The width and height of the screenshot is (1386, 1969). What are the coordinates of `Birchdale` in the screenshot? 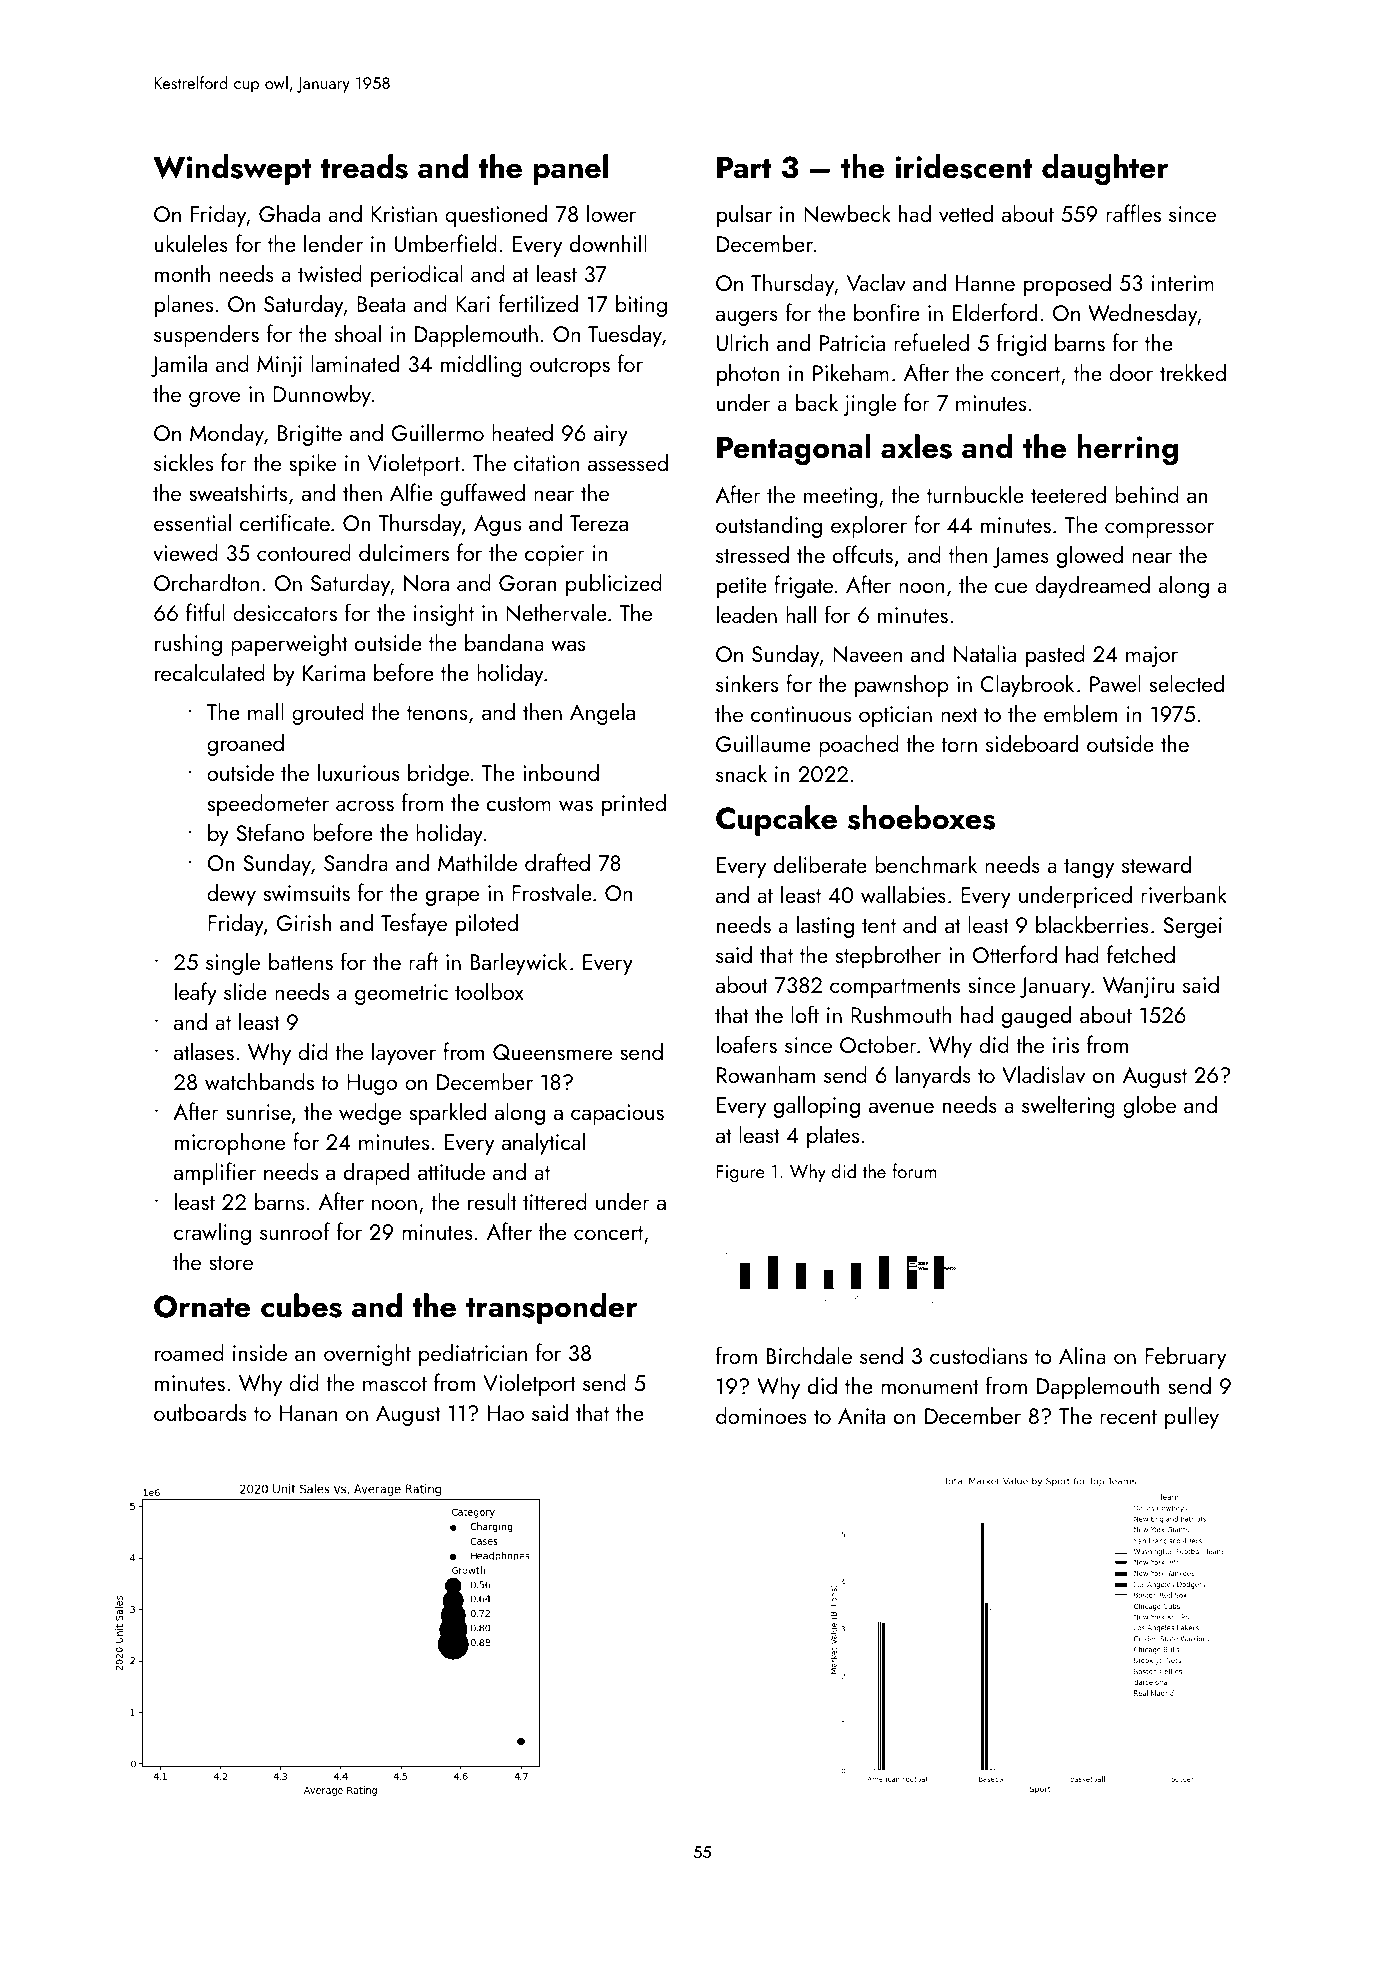 It's located at (809, 1355).
